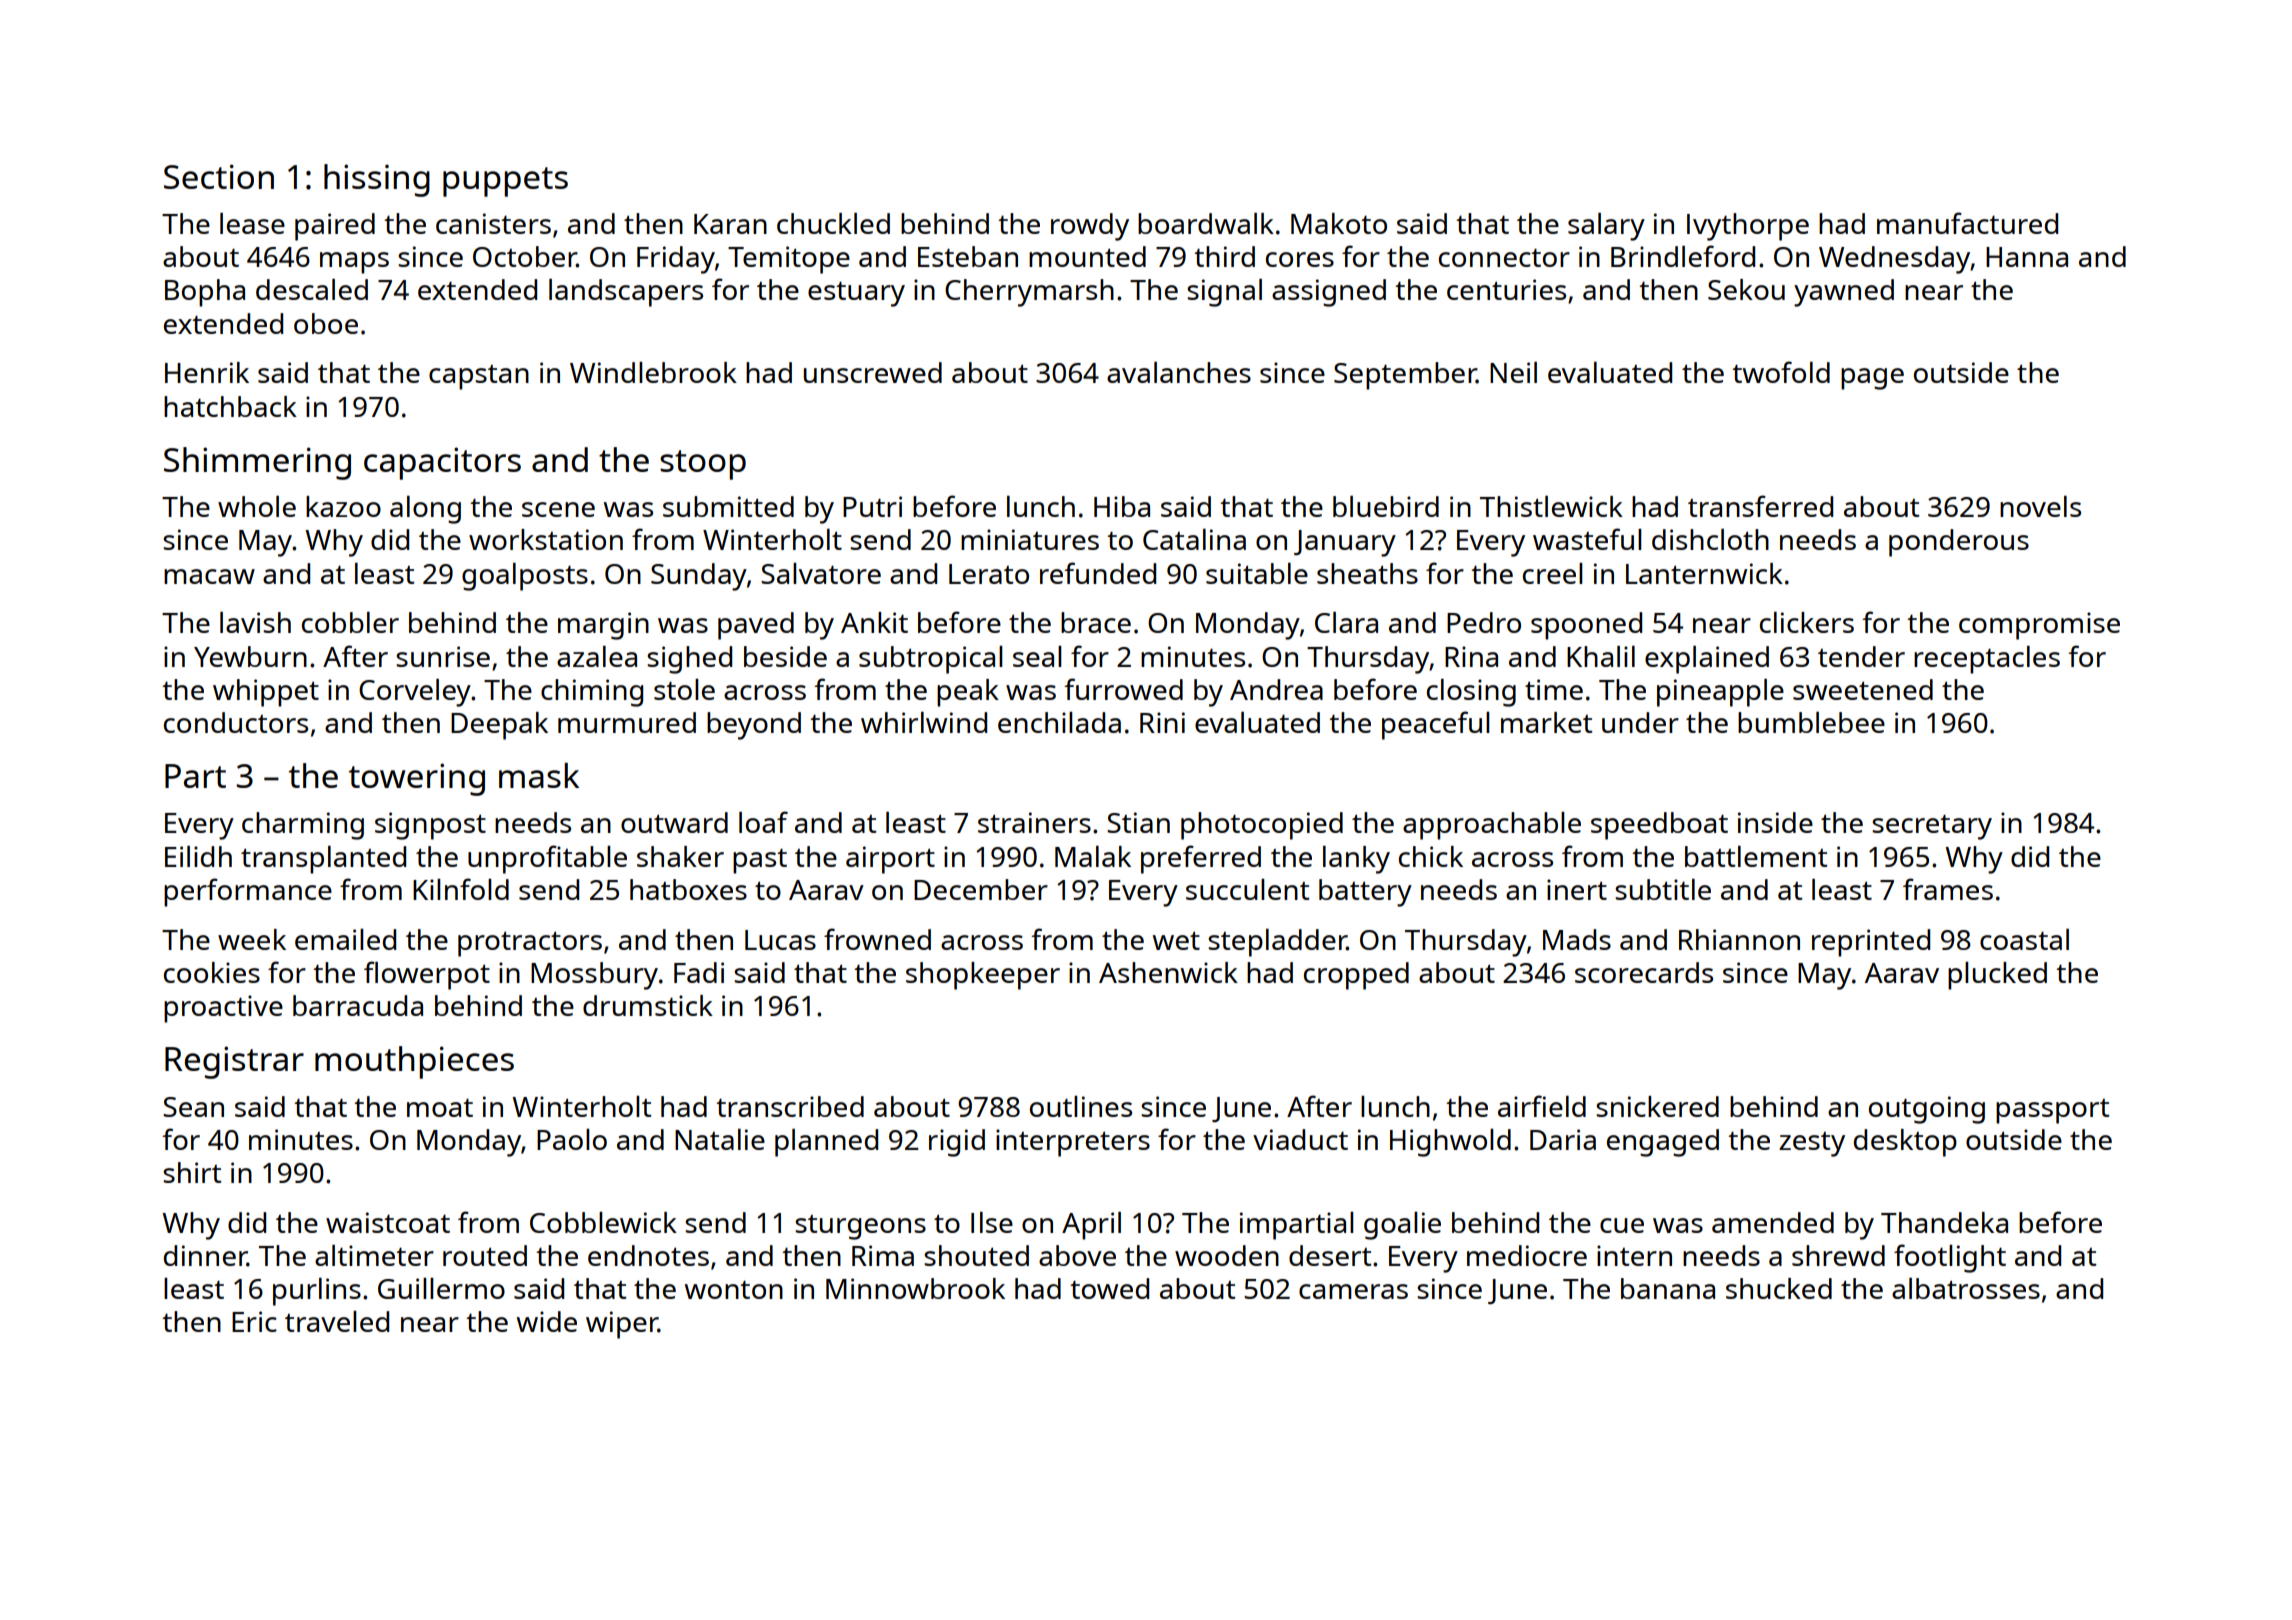  I want to click on Section, so click(219, 176).
